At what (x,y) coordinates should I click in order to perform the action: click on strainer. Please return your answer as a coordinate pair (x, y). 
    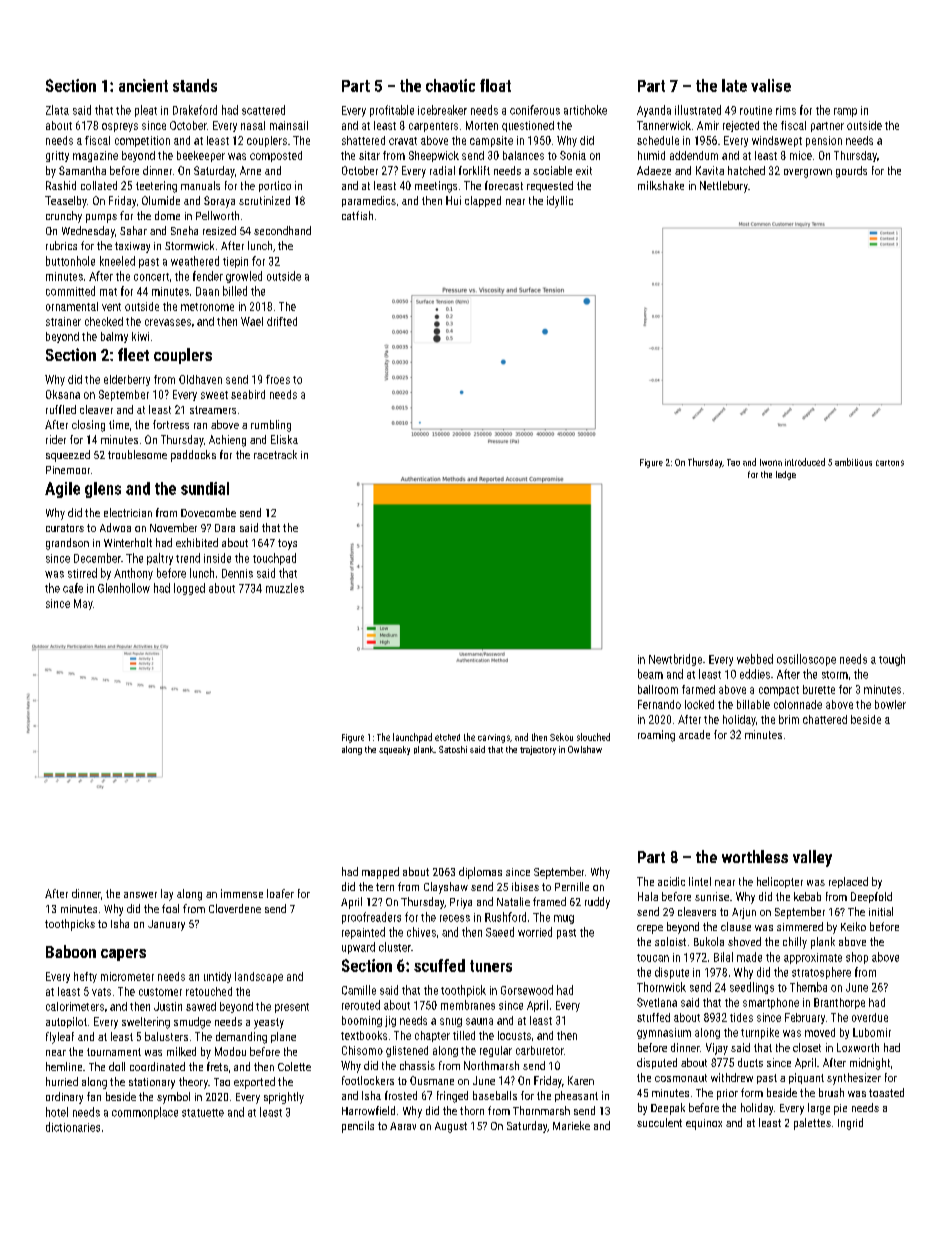
    Looking at the image, I should click on (63, 321).
